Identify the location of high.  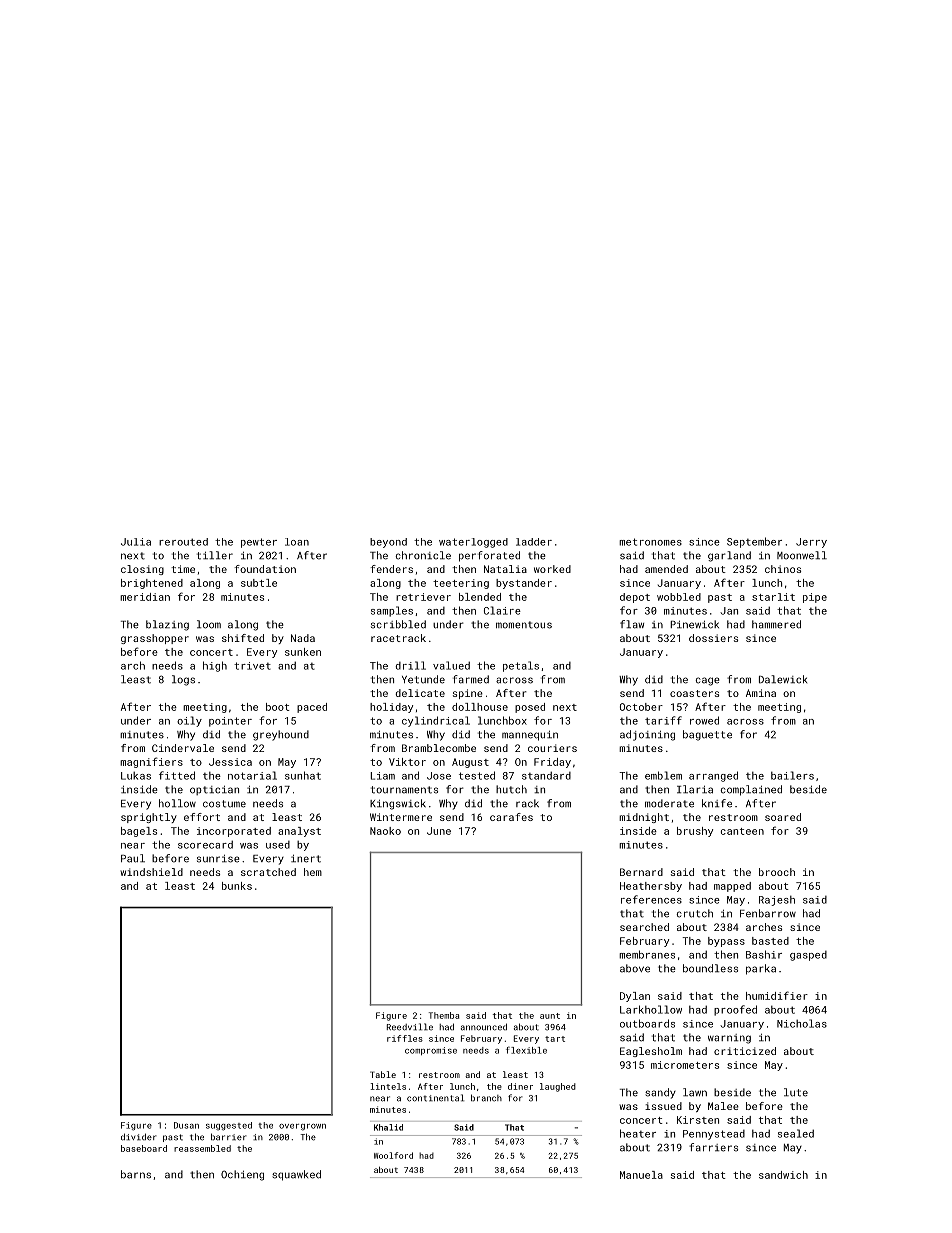
(215, 666).
